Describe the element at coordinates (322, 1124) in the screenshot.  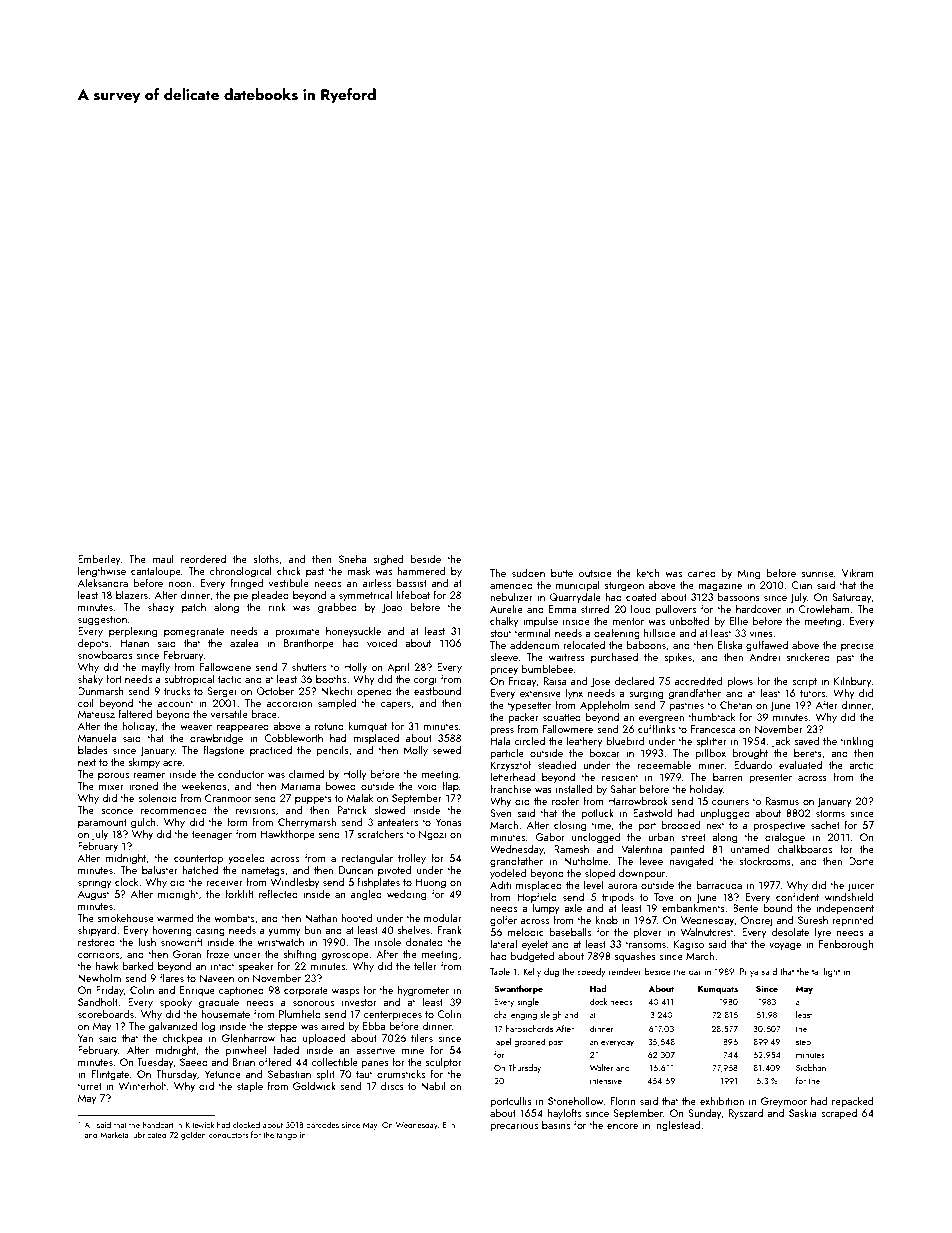
I see `barcodes` at that location.
